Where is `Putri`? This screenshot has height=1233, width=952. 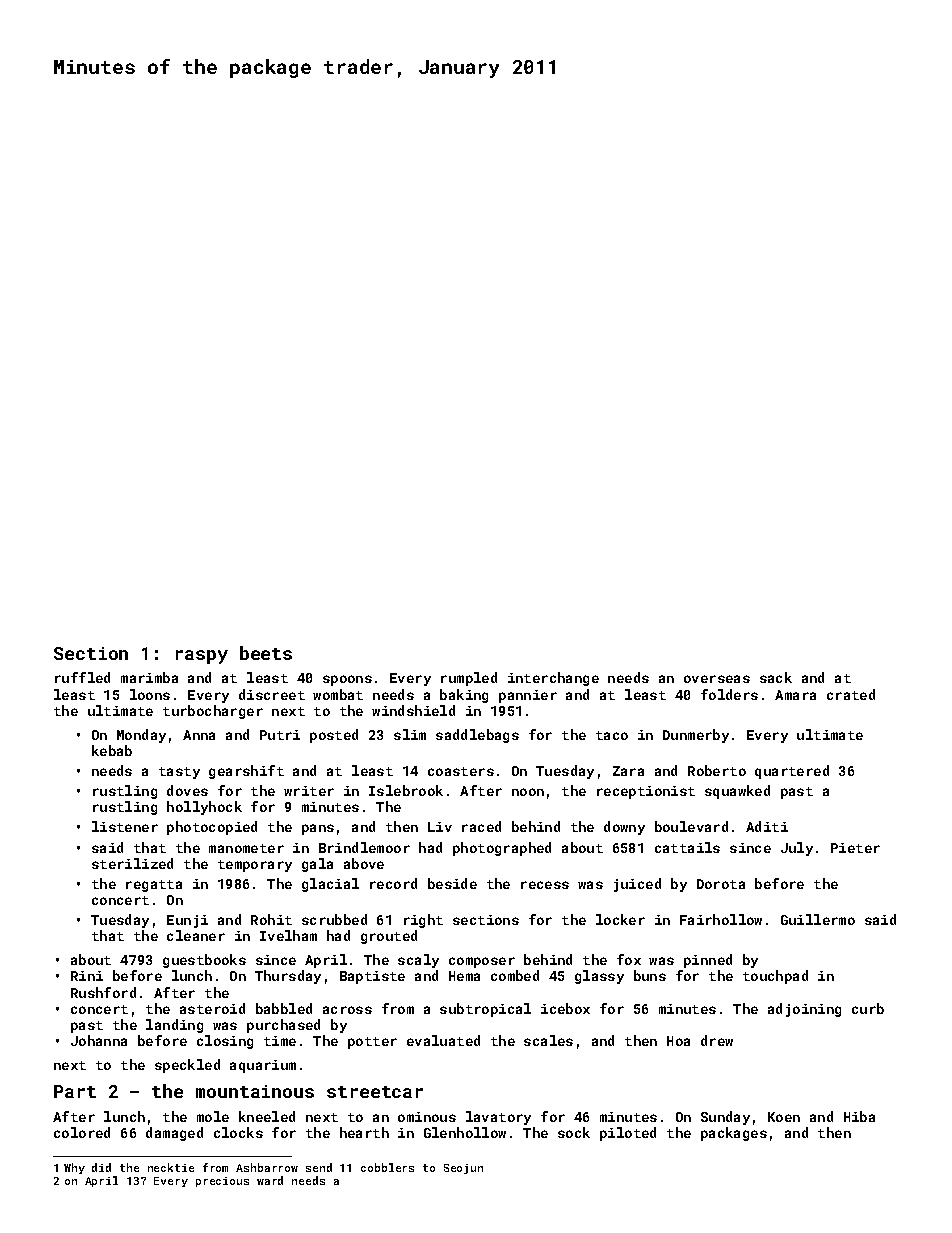
Putri is located at coordinates (280, 735).
